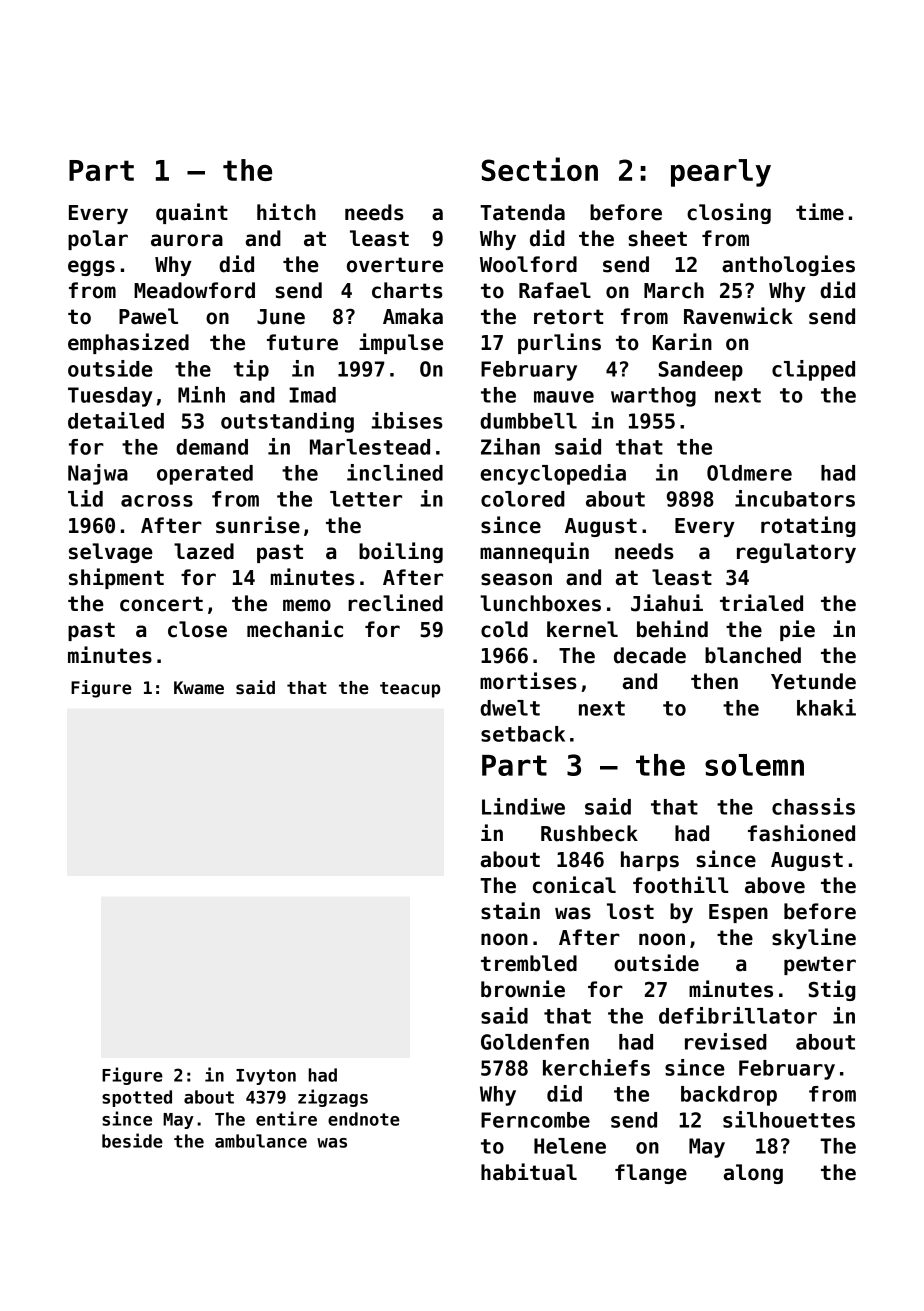 The height and width of the image is (1311, 924). I want to click on shipment, so click(116, 578).
